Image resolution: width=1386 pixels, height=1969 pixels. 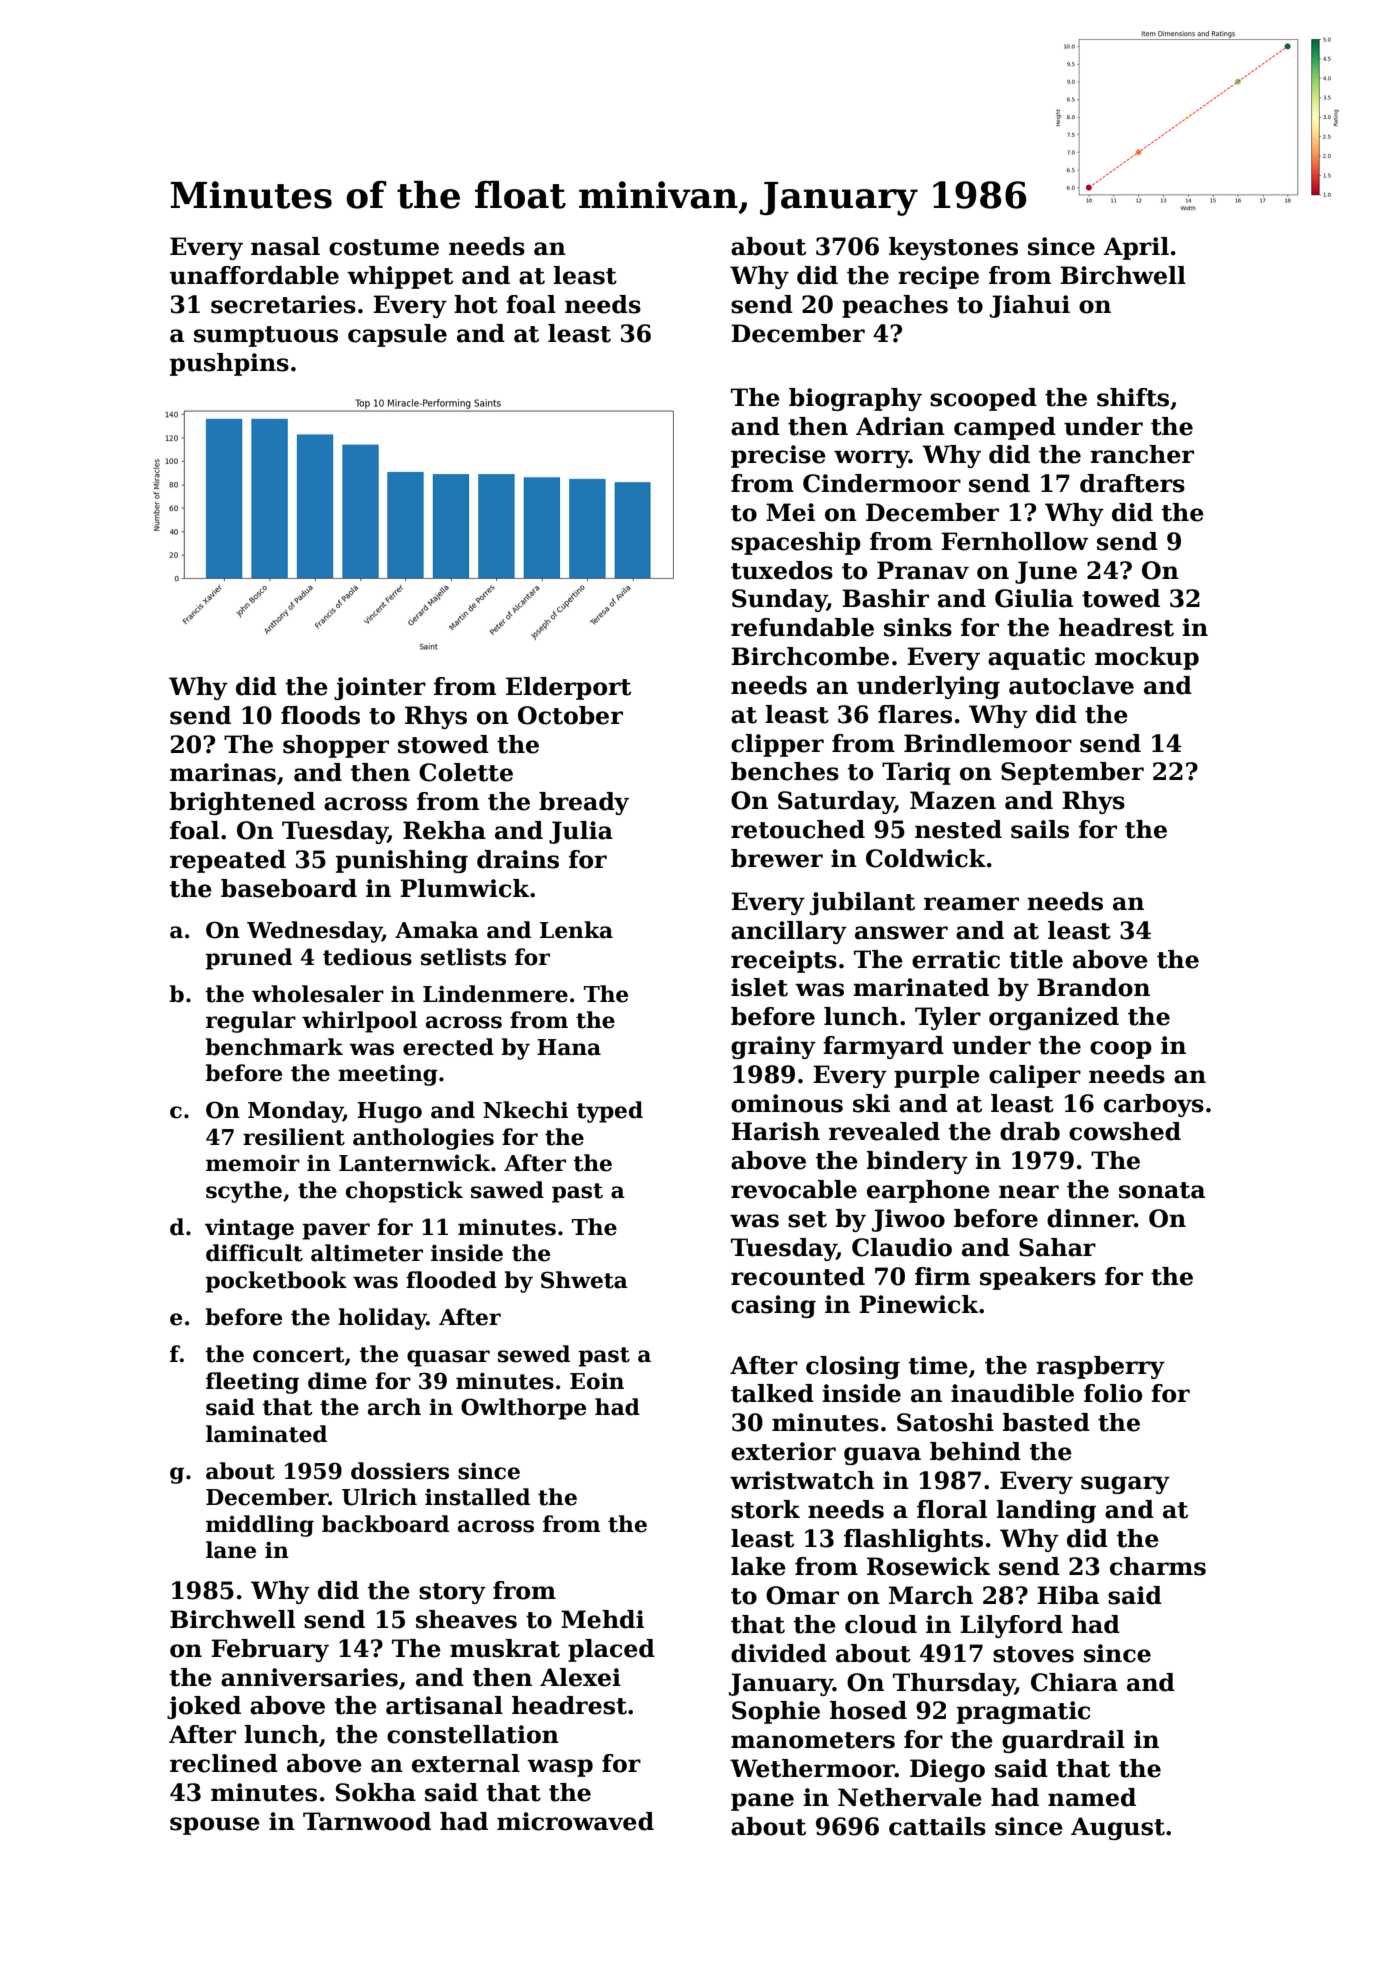 I want to click on sugary, so click(x=1125, y=1485).
